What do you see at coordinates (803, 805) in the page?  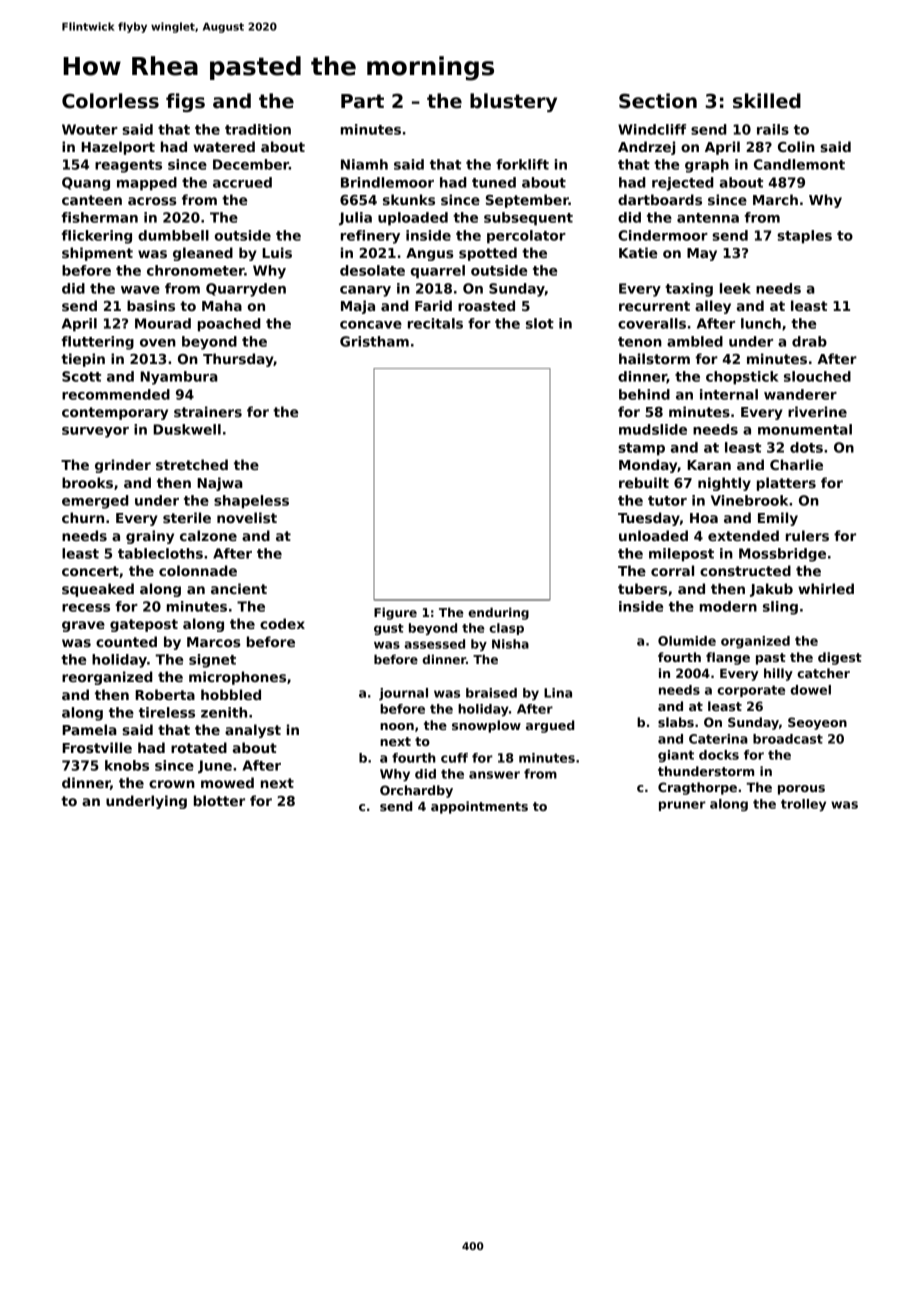 I see `trolley` at bounding box center [803, 805].
